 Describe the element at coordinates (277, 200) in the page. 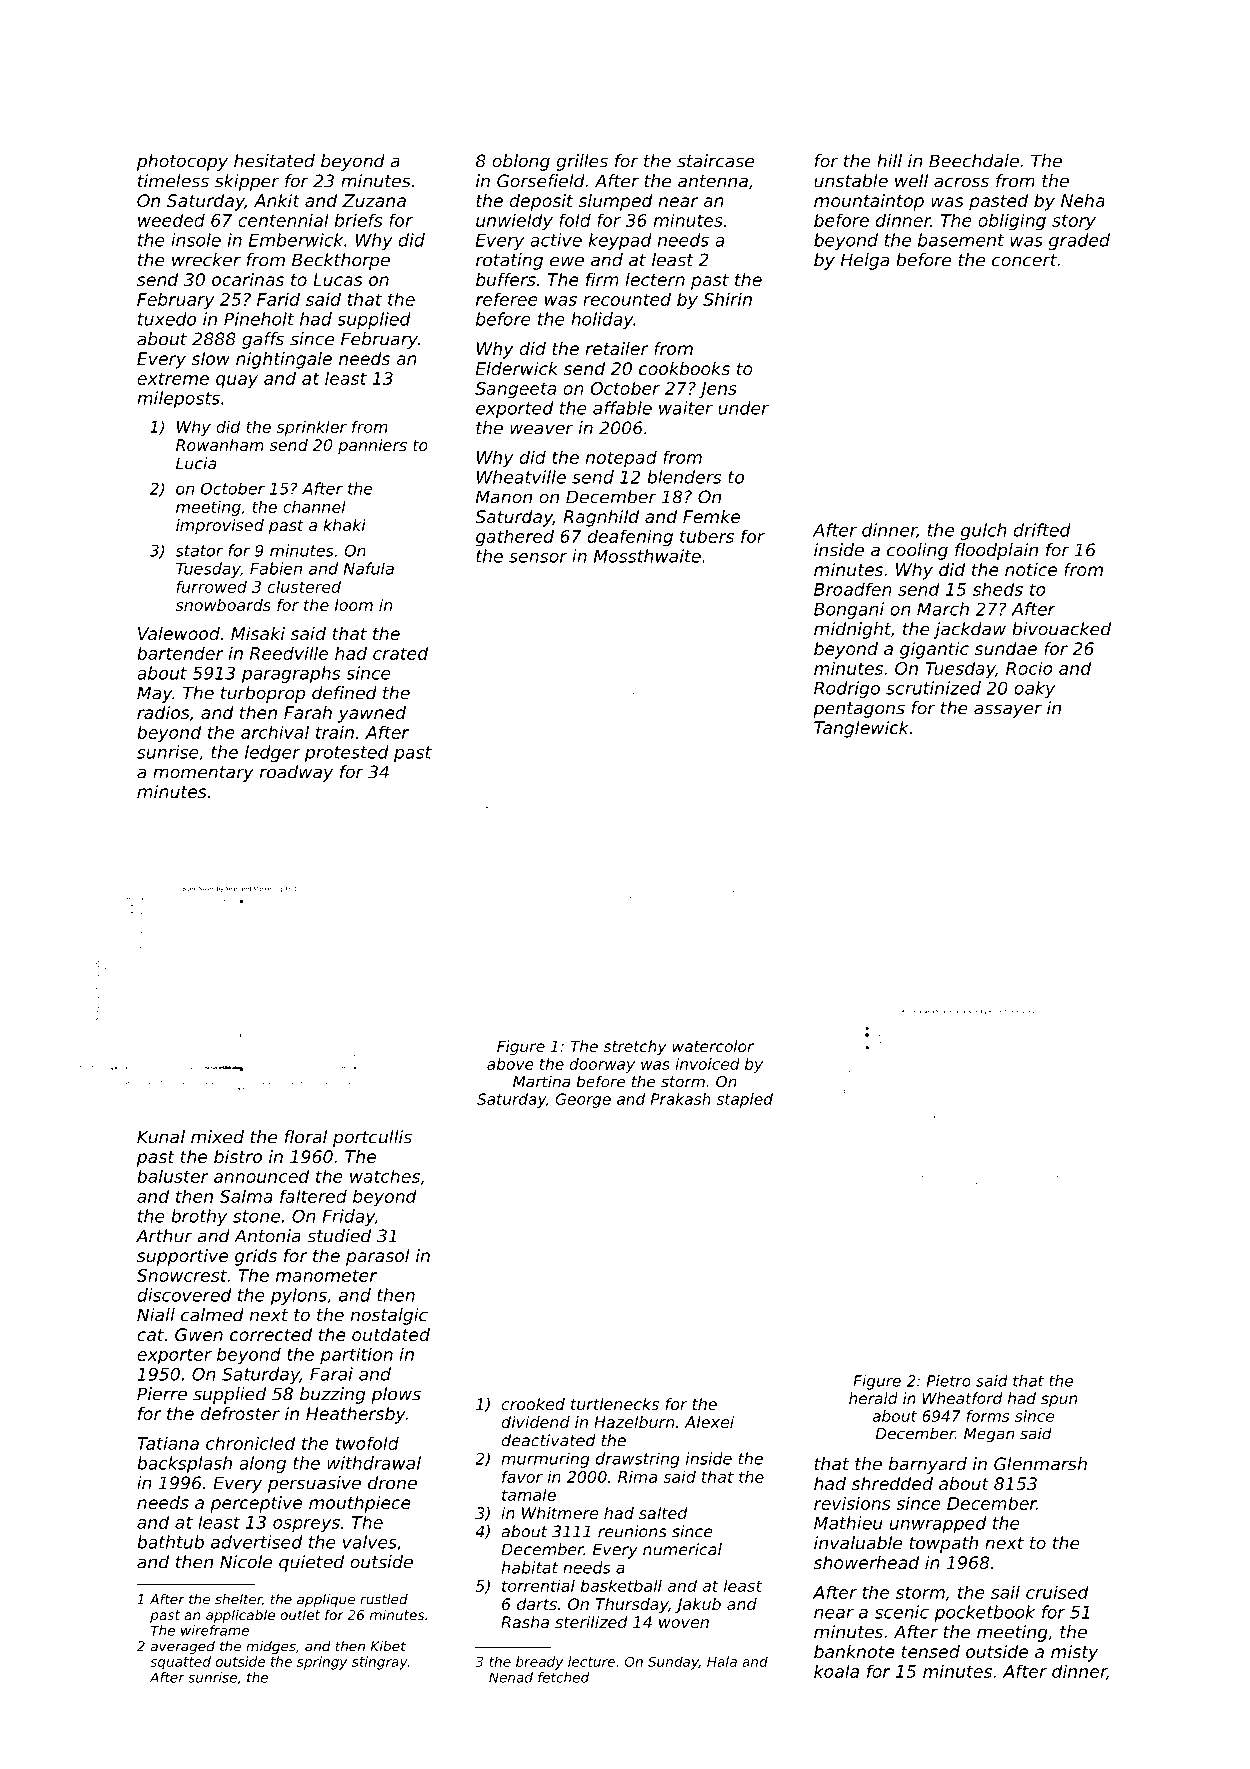

I see `Ankit` at that location.
